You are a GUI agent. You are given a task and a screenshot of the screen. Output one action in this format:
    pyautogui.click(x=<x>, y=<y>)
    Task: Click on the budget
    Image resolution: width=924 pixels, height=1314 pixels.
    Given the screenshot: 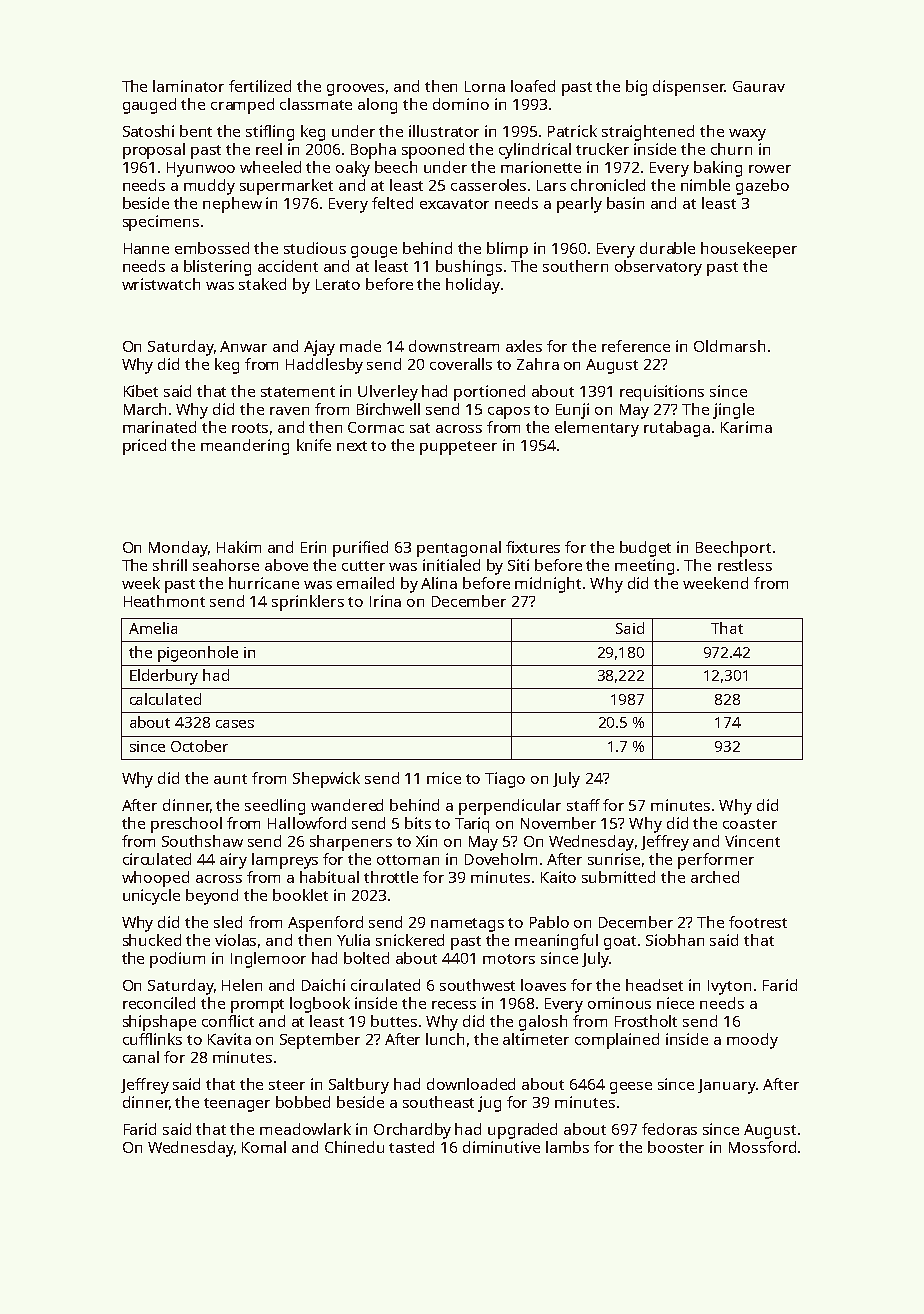 What is the action you would take?
    pyautogui.click(x=645, y=549)
